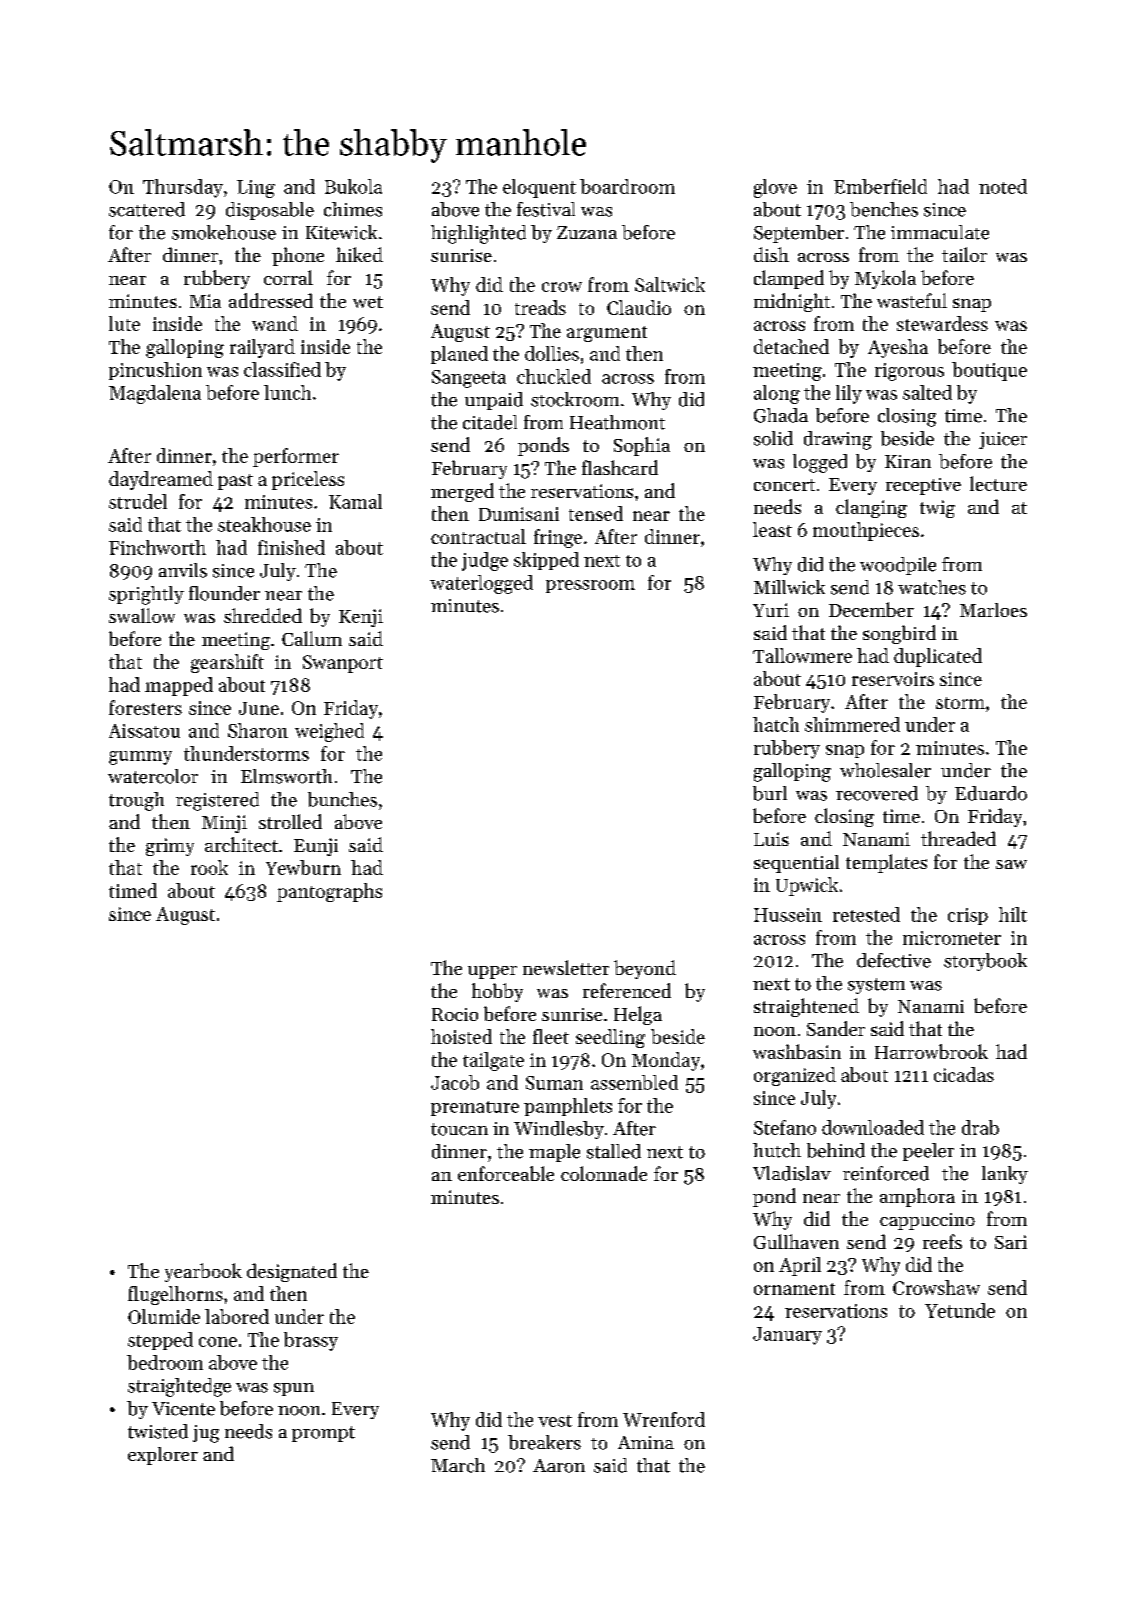  Describe the element at coordinates (459, 1129) in the screenshot. I see `toucan` at that location.
